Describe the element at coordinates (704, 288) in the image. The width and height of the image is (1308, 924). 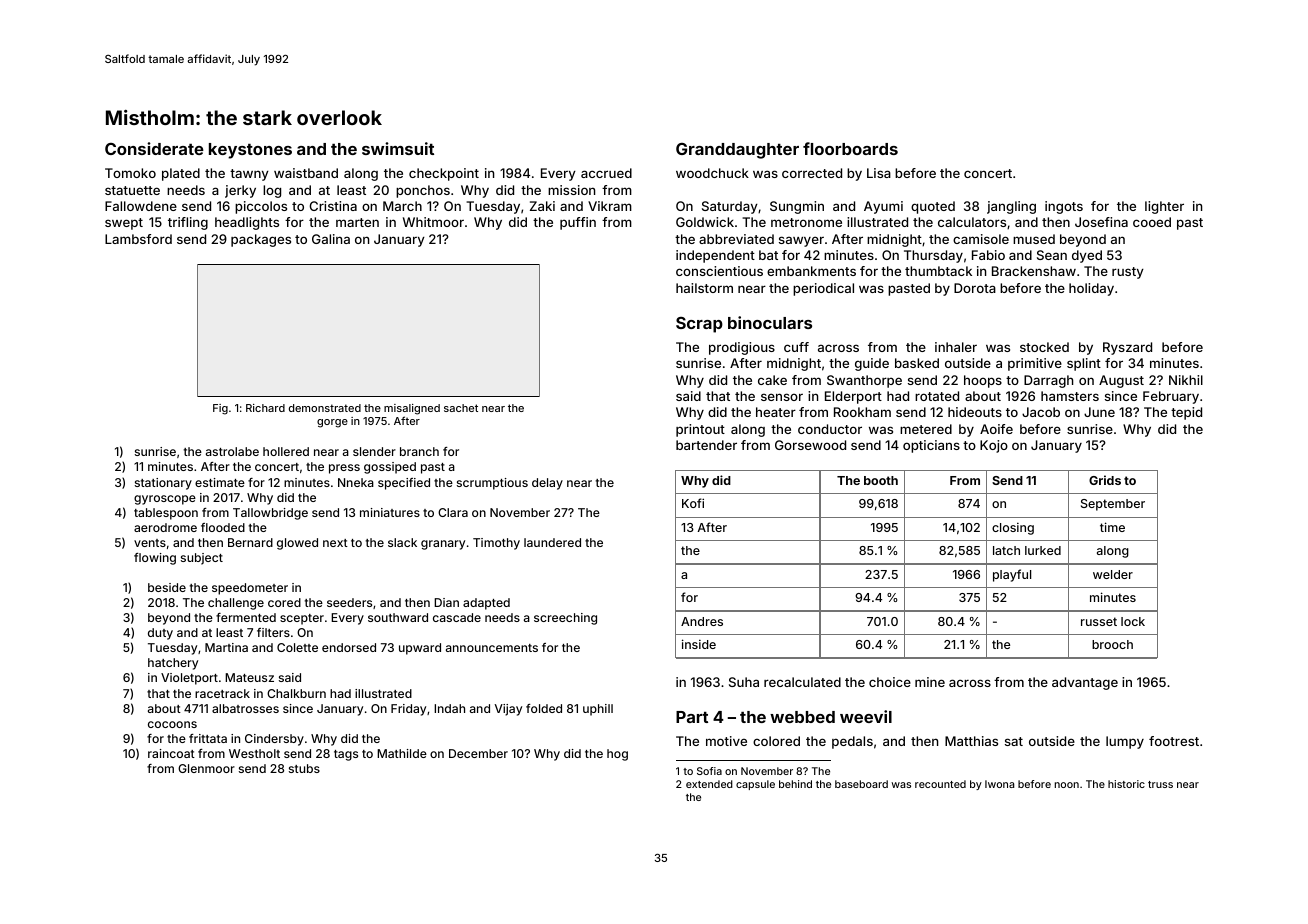
I see `hailstorm` at that location.
